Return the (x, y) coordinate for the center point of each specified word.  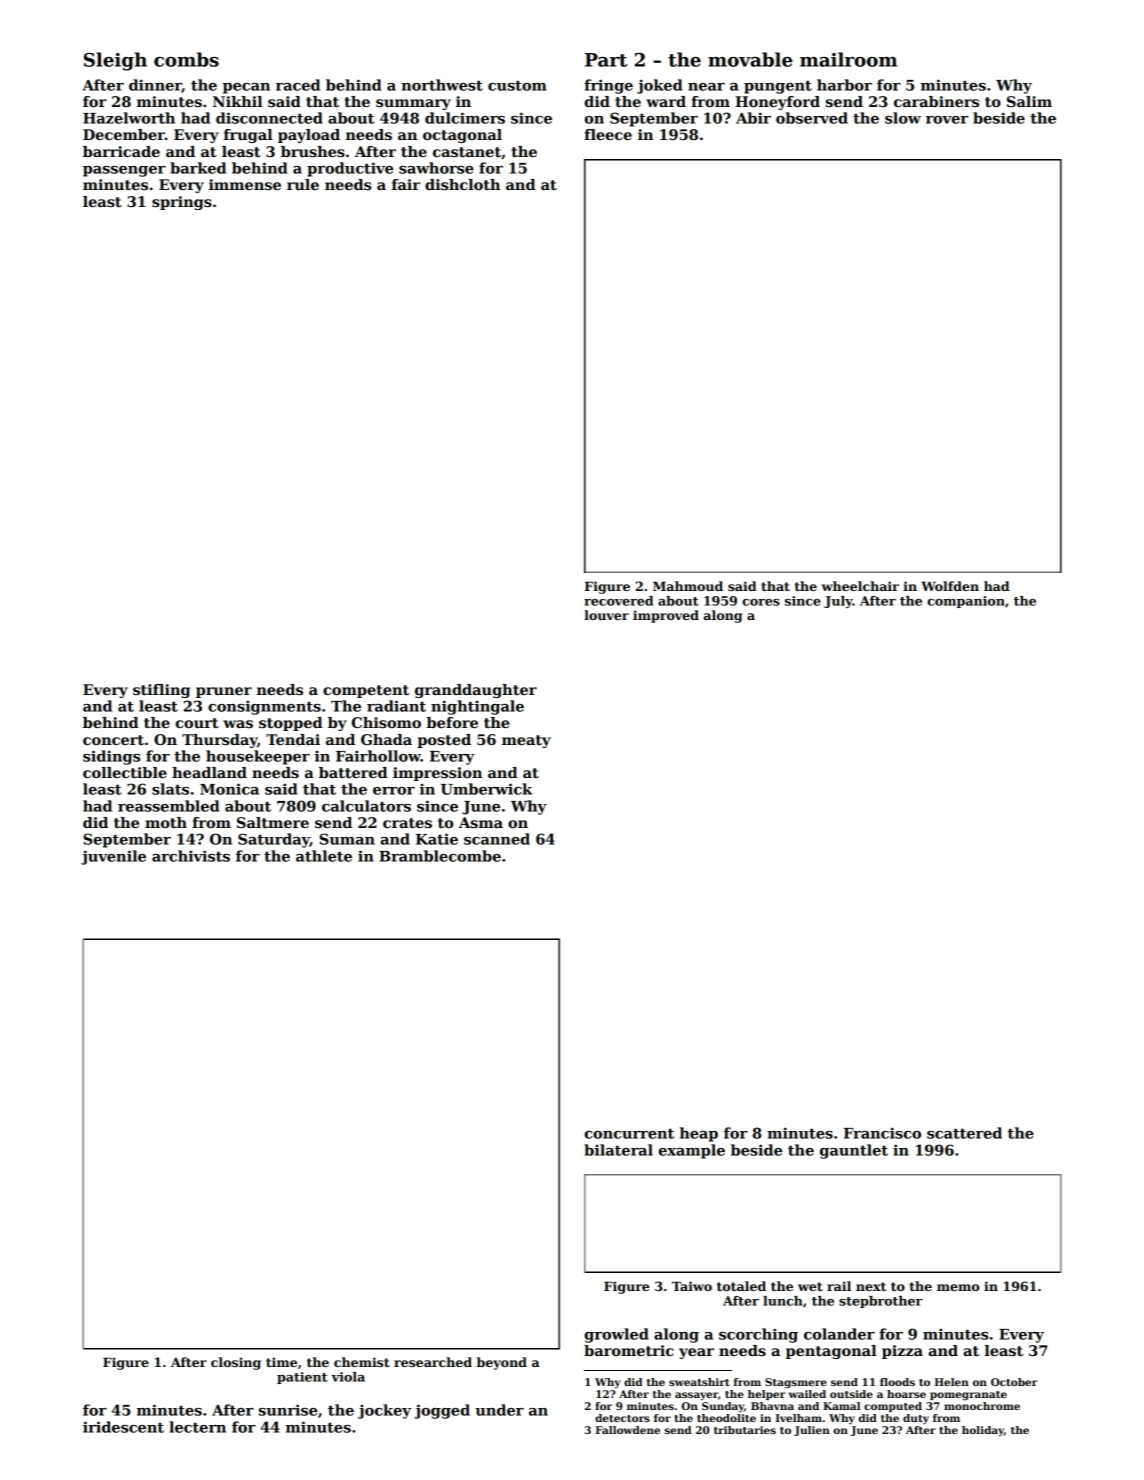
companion (966, 602)
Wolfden (950, 586)
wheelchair (860, 586)
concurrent (629, 1134)
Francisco (882, 1133)
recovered (618, 601)
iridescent (123, 1427)
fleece (608, 134)
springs (182, 203)
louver (606, 615)
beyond (502, 1363)
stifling (161, 691)
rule (303, 184)
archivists (191, 856)
